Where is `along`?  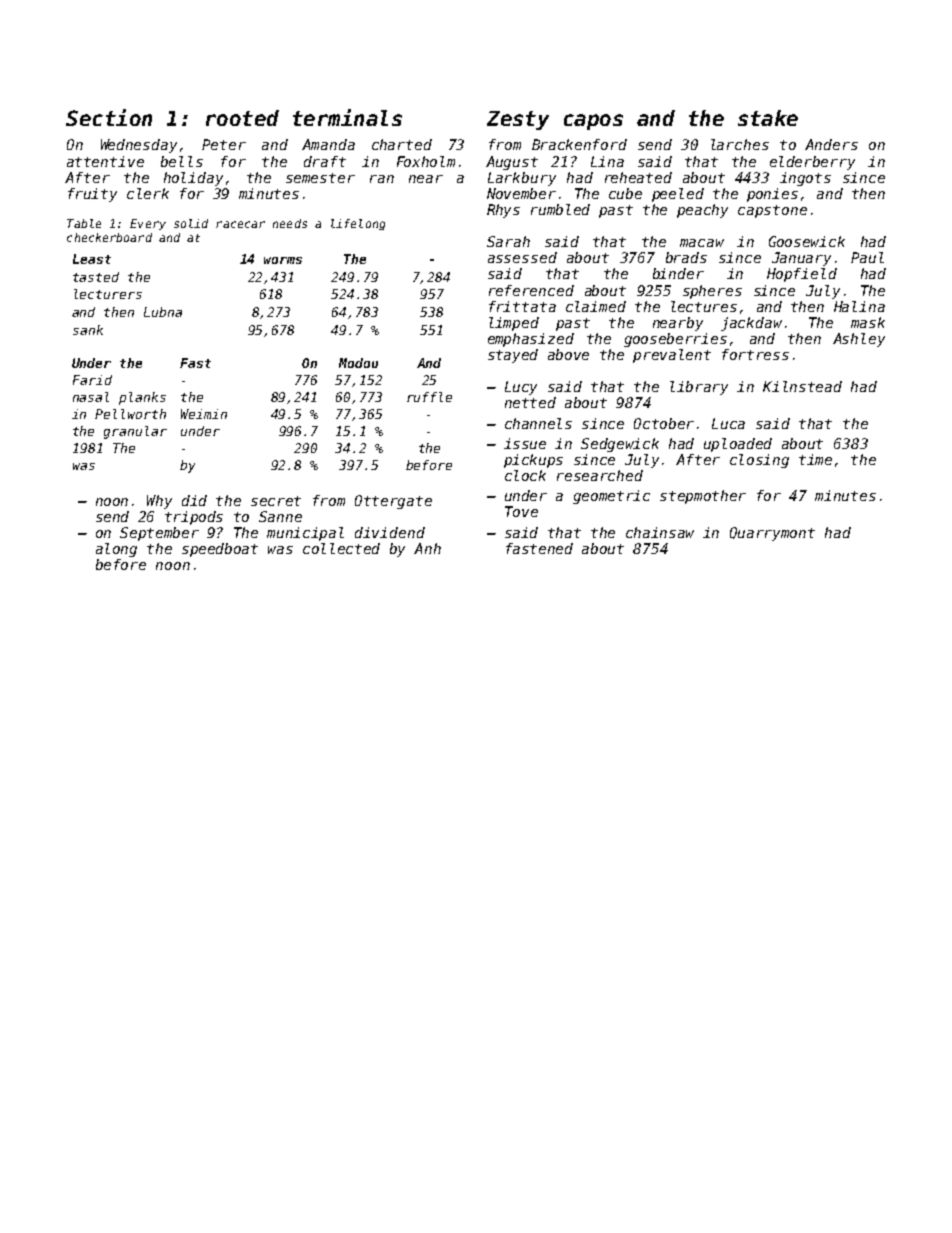
along is located at coordinates (116, 550).
